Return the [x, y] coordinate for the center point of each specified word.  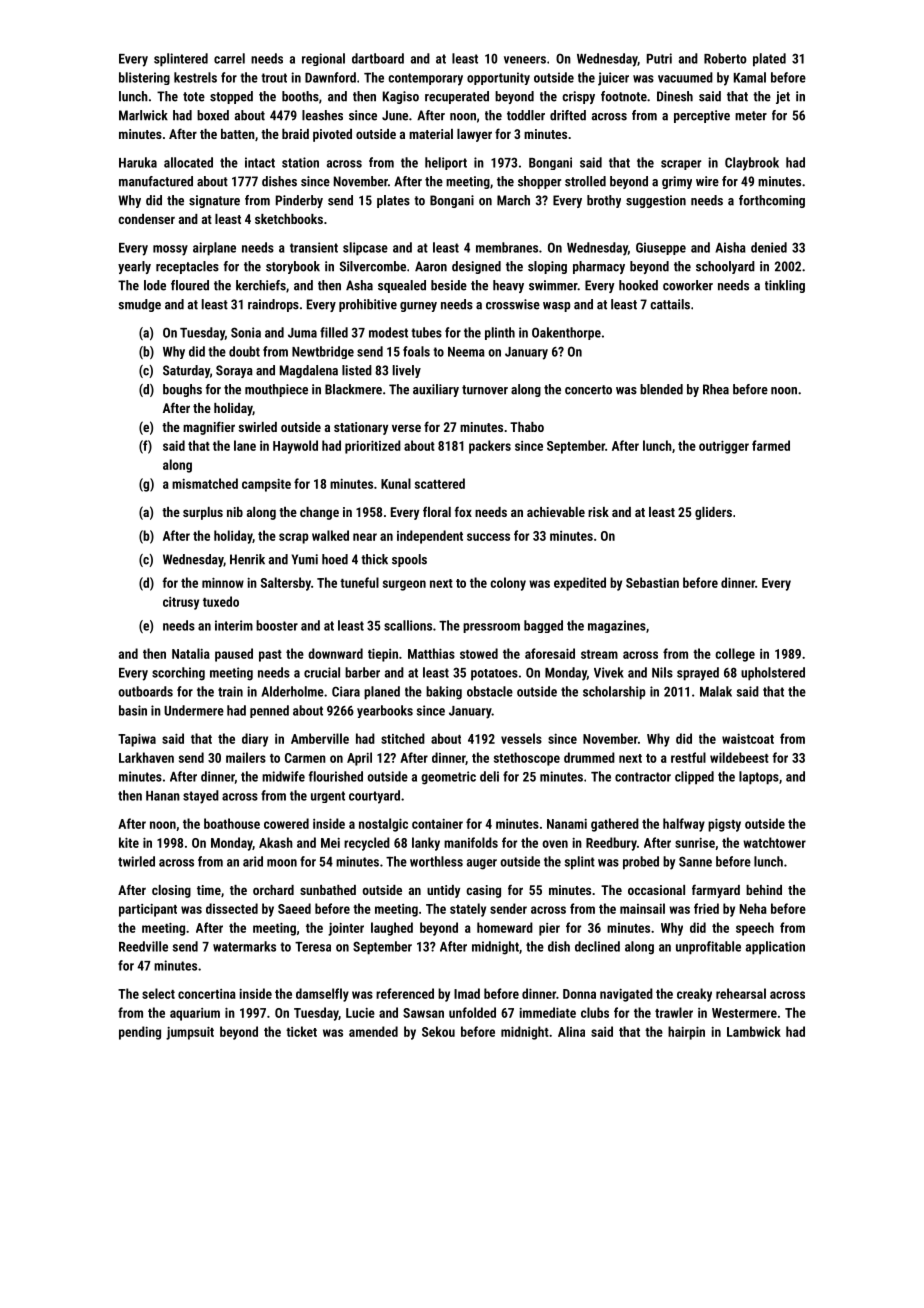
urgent [328, 797]
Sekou [438, 1031]
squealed [402, 286]
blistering [144, 78]
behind [764, 890]
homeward [505, 927]
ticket [301, 1031]
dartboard [378, 58]
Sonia [246, 332]
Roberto [725, 58]
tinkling [785, 286]
